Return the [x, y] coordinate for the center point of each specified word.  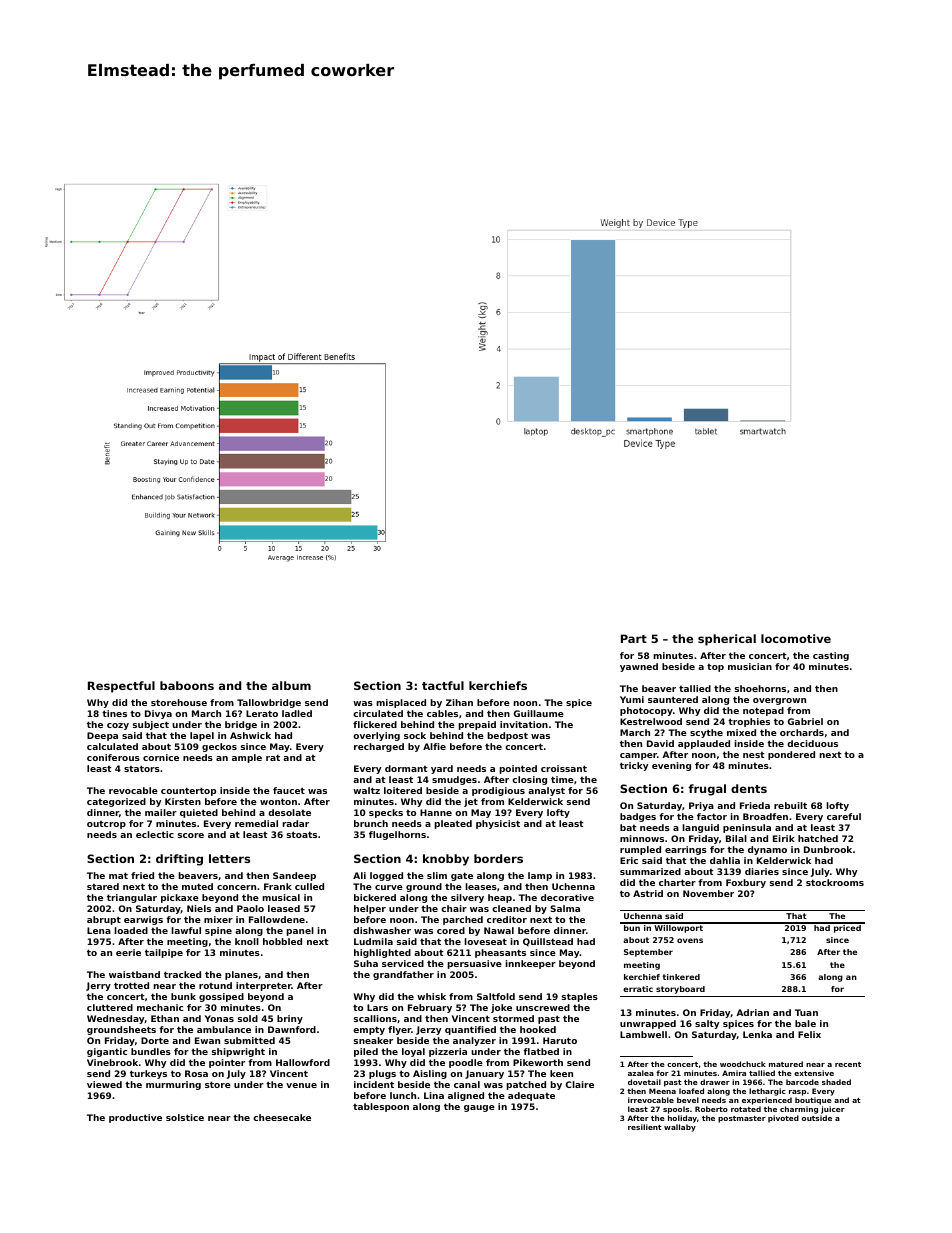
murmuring [173, 1085]
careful [844, 816]
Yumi [632, 699]
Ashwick [250, 735]
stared [103, 886]
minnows [642, 838]
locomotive [796, 638]
